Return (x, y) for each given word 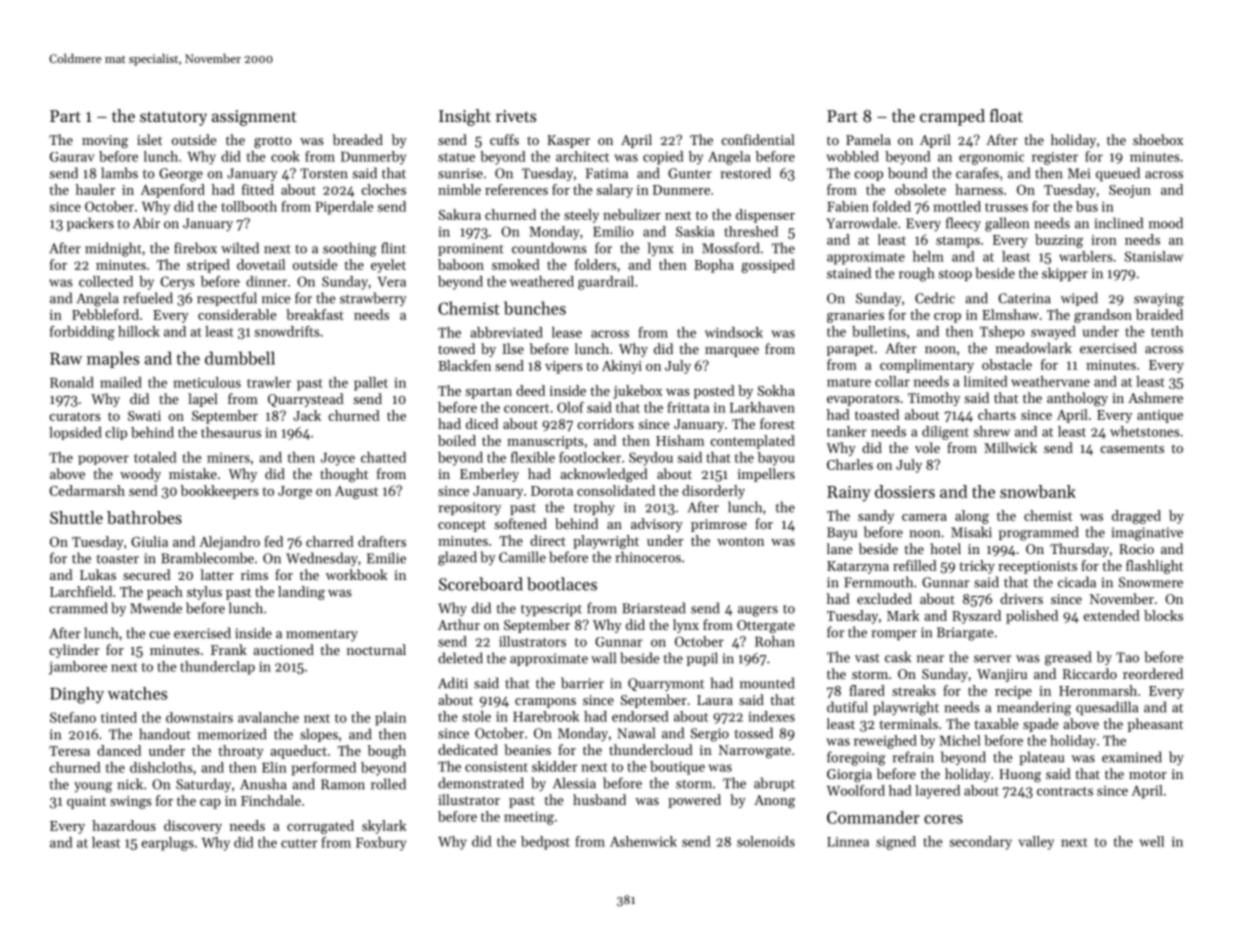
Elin (274, 767)
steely (581, 216)
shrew (992, 431)
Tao (1127, 657)
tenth (1167, 331)
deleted (460, 658)
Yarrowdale (861, 223)
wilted (240, 248)
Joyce (338, 459)
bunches (535, 308)
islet (149, 139)
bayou (776, 459)
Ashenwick (643, 841)
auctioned (283, 649)
